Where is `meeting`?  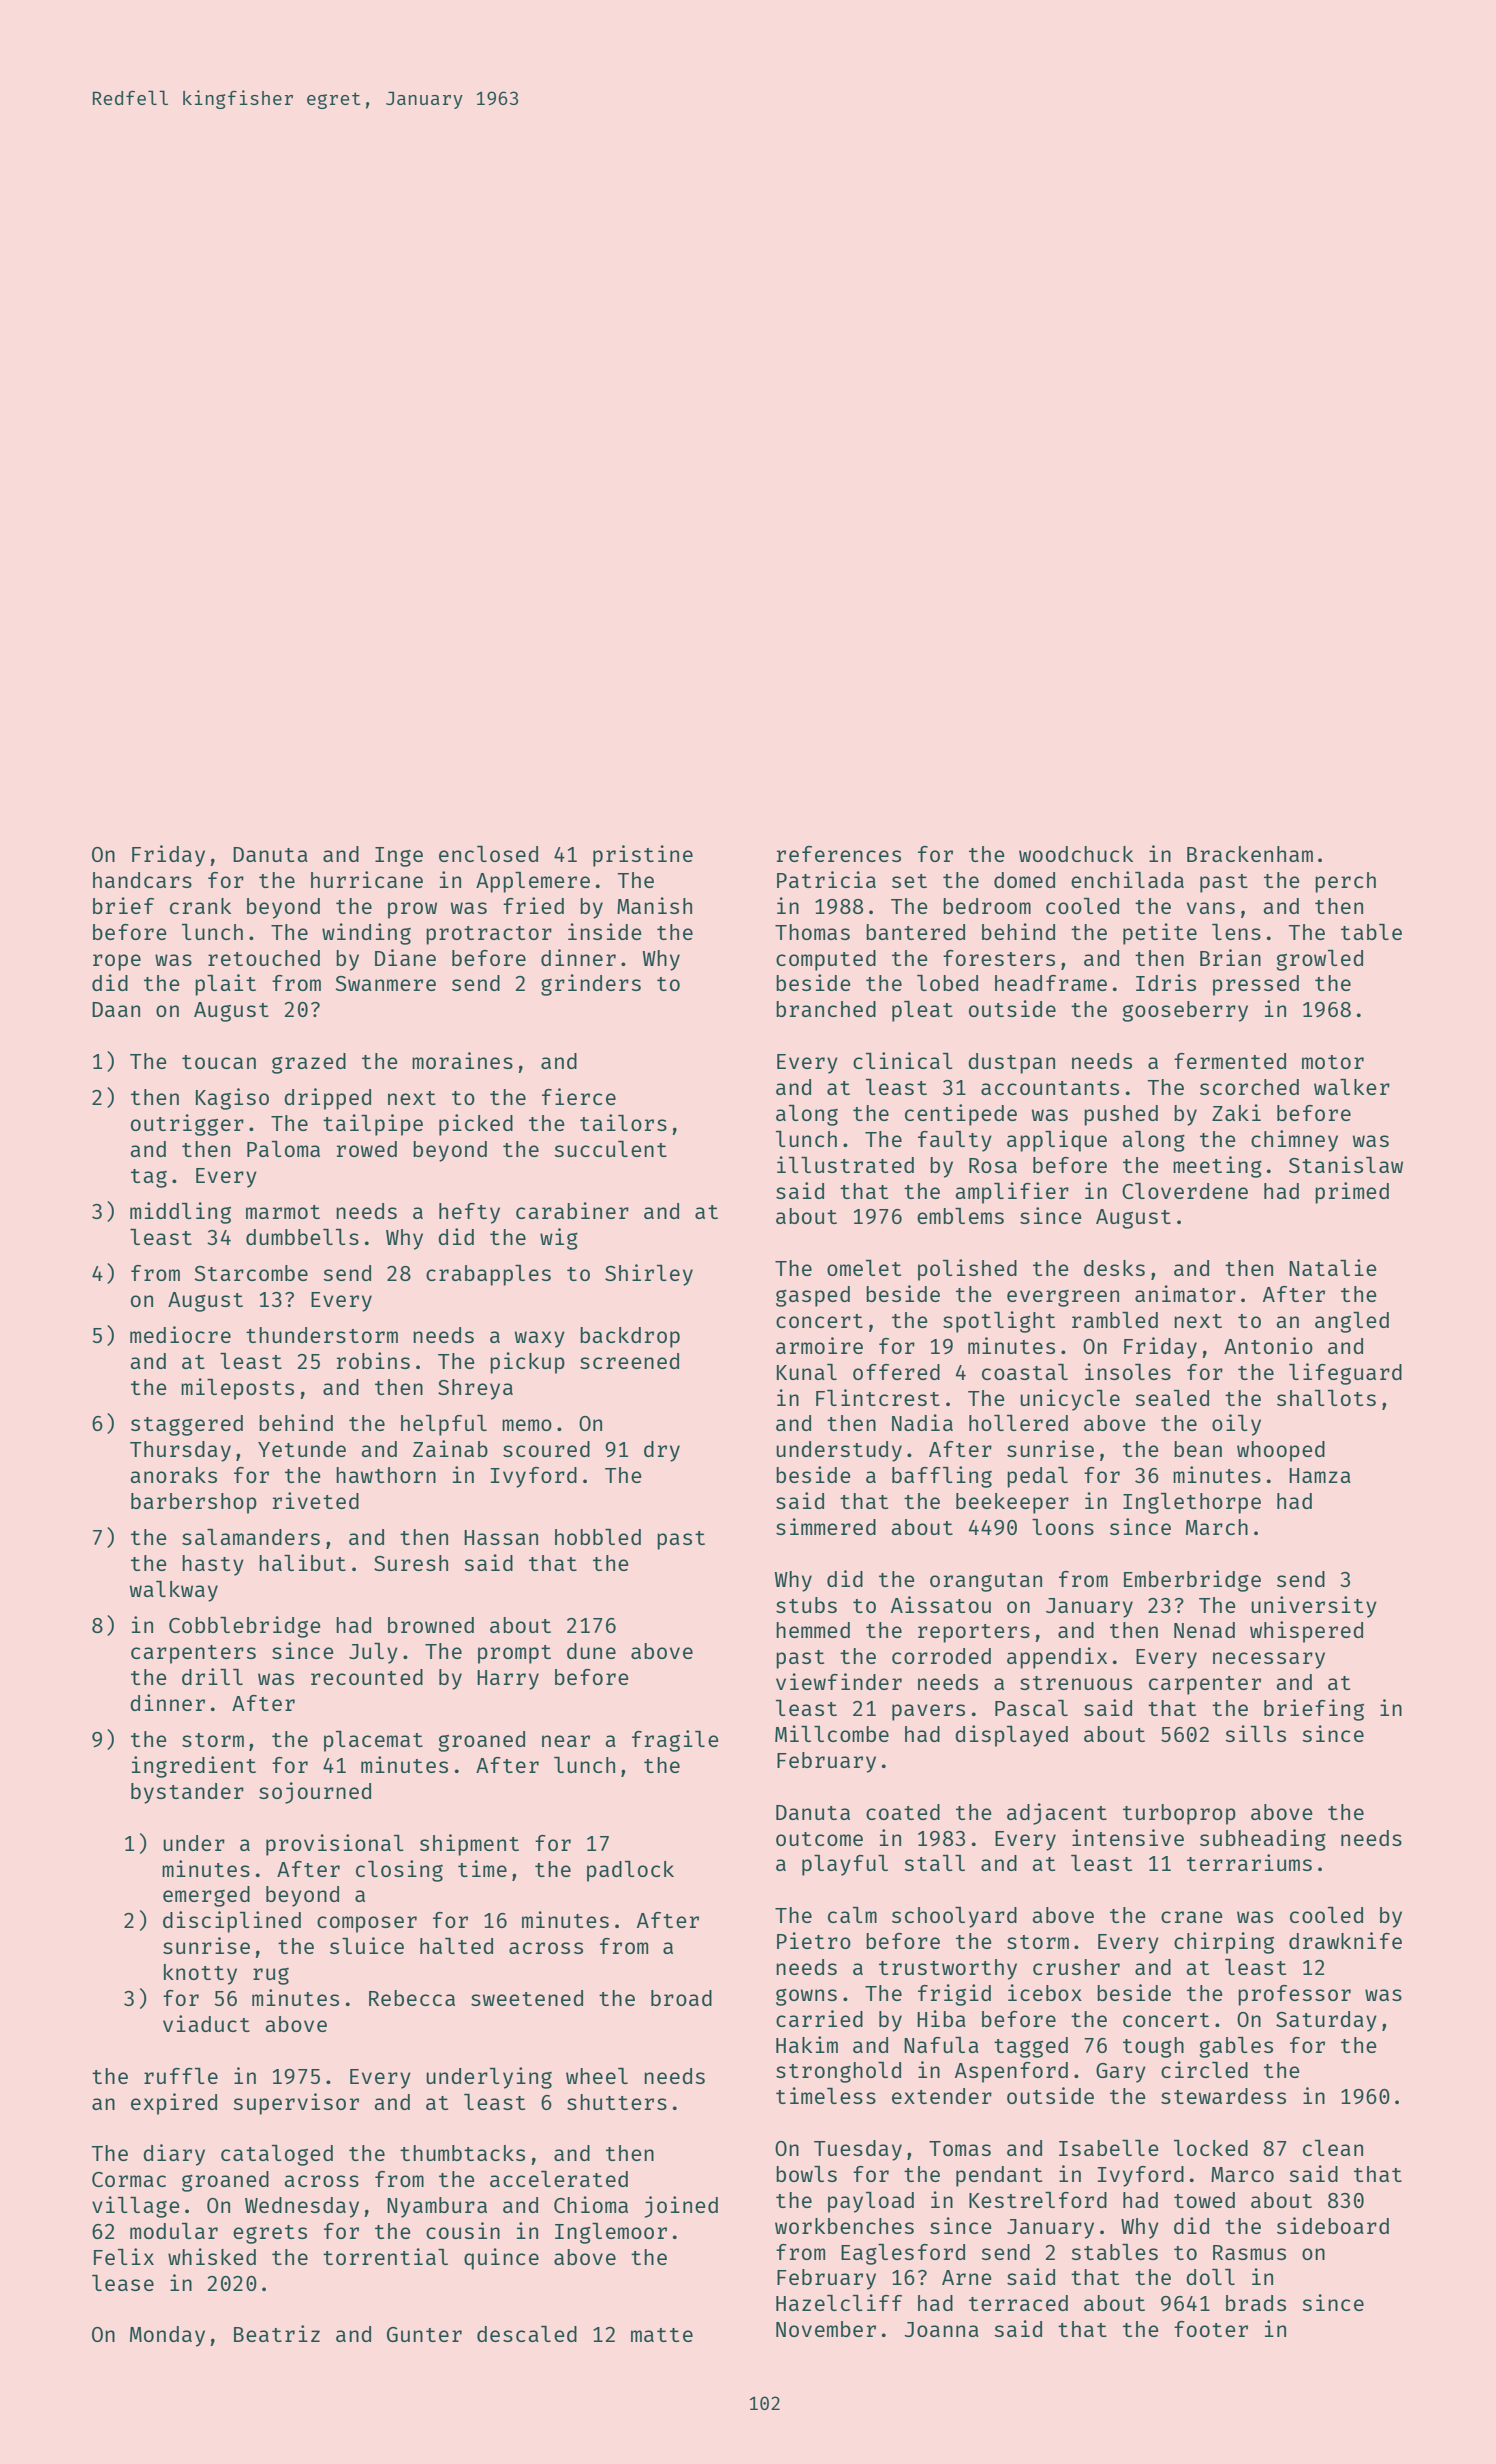
meeting is located at coordinates (1217, 1167).
